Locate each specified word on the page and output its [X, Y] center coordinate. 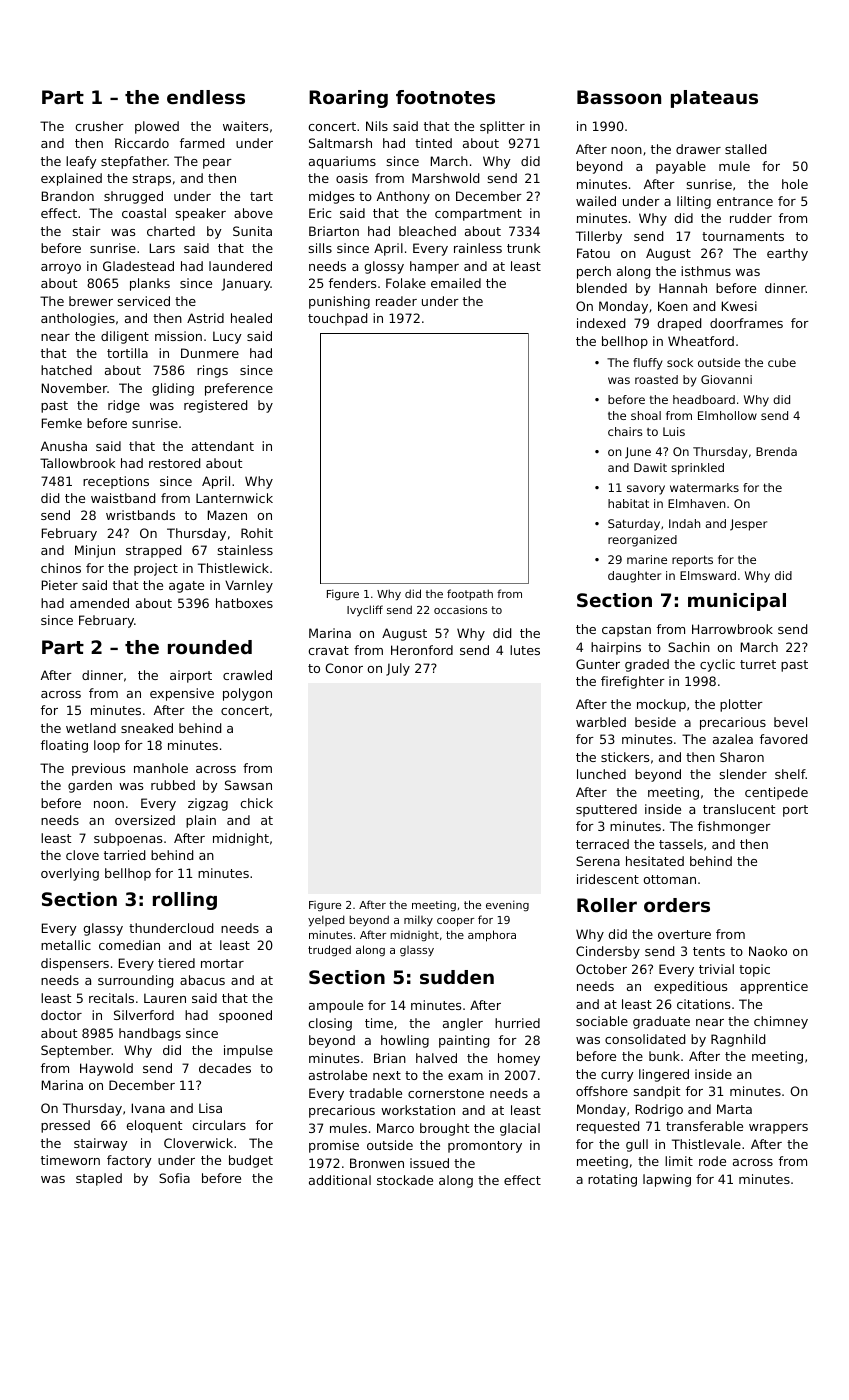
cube [782, 362]
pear [217, 164]
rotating [612, 1180]
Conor [344, 668]
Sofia [174, 1178]
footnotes [445, 97]
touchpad [337, 319]
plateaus [714, 99]
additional [340, 1180]
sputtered [606, 810]
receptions [116, 482]
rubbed [173, 785]
